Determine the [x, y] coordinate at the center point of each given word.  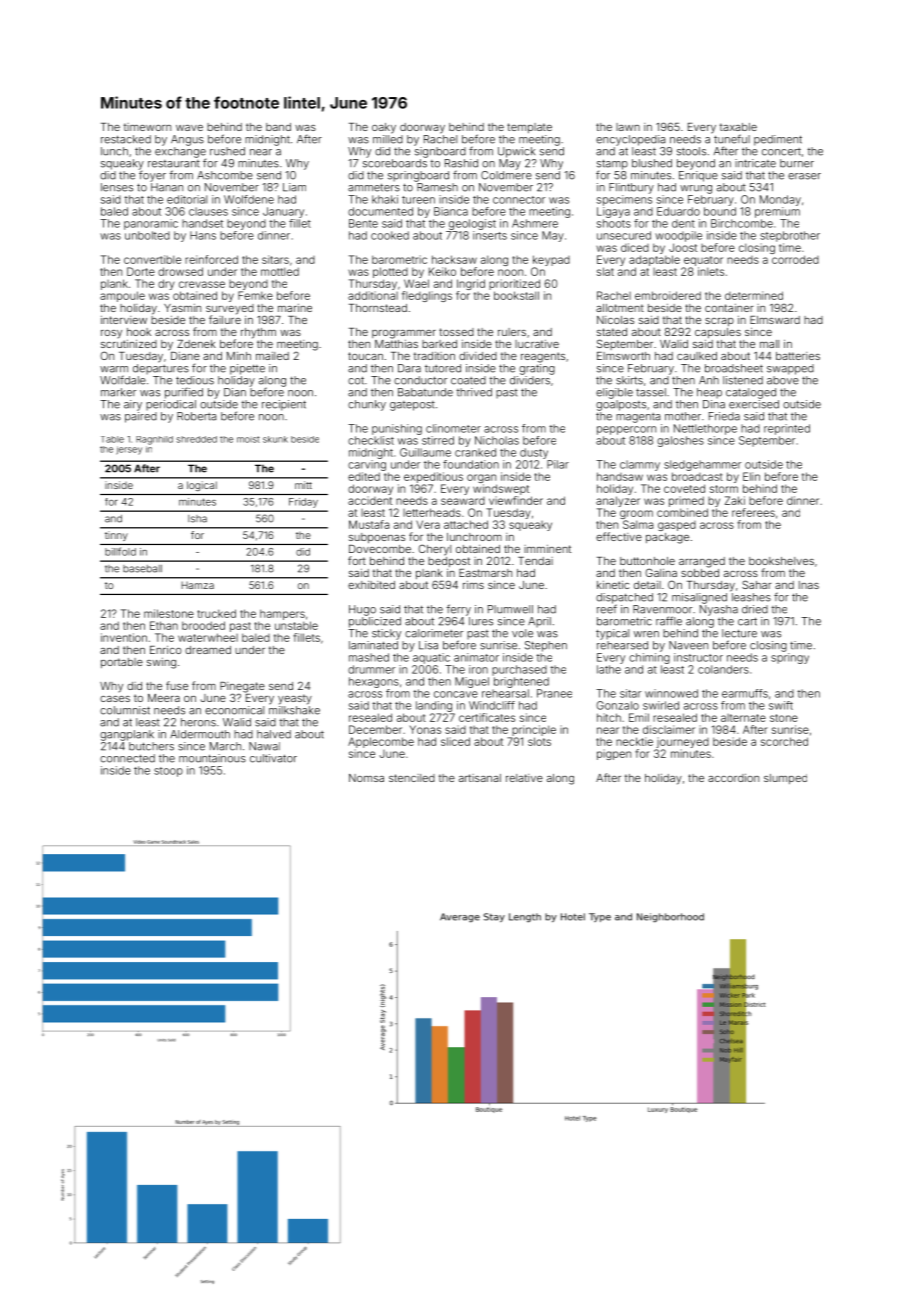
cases [115, 699]
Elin [751, 476]
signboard [440, 152]
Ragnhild [154, 440]
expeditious [433, 477]
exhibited [371, 585]
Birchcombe [742, 223]
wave [189, 128]
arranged [702, 562]
